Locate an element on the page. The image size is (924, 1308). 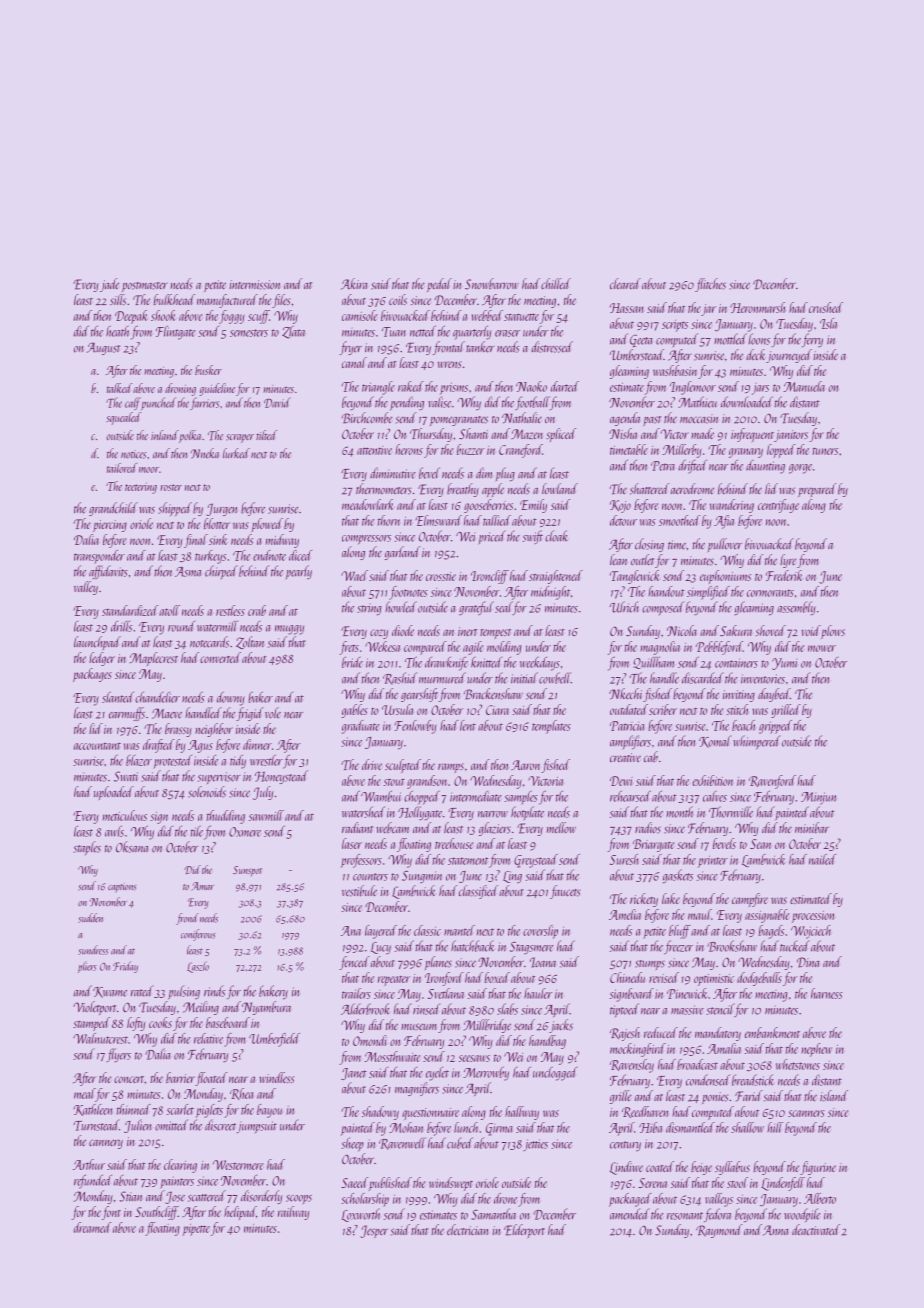
rickety is located at coordinates (644, 900).
